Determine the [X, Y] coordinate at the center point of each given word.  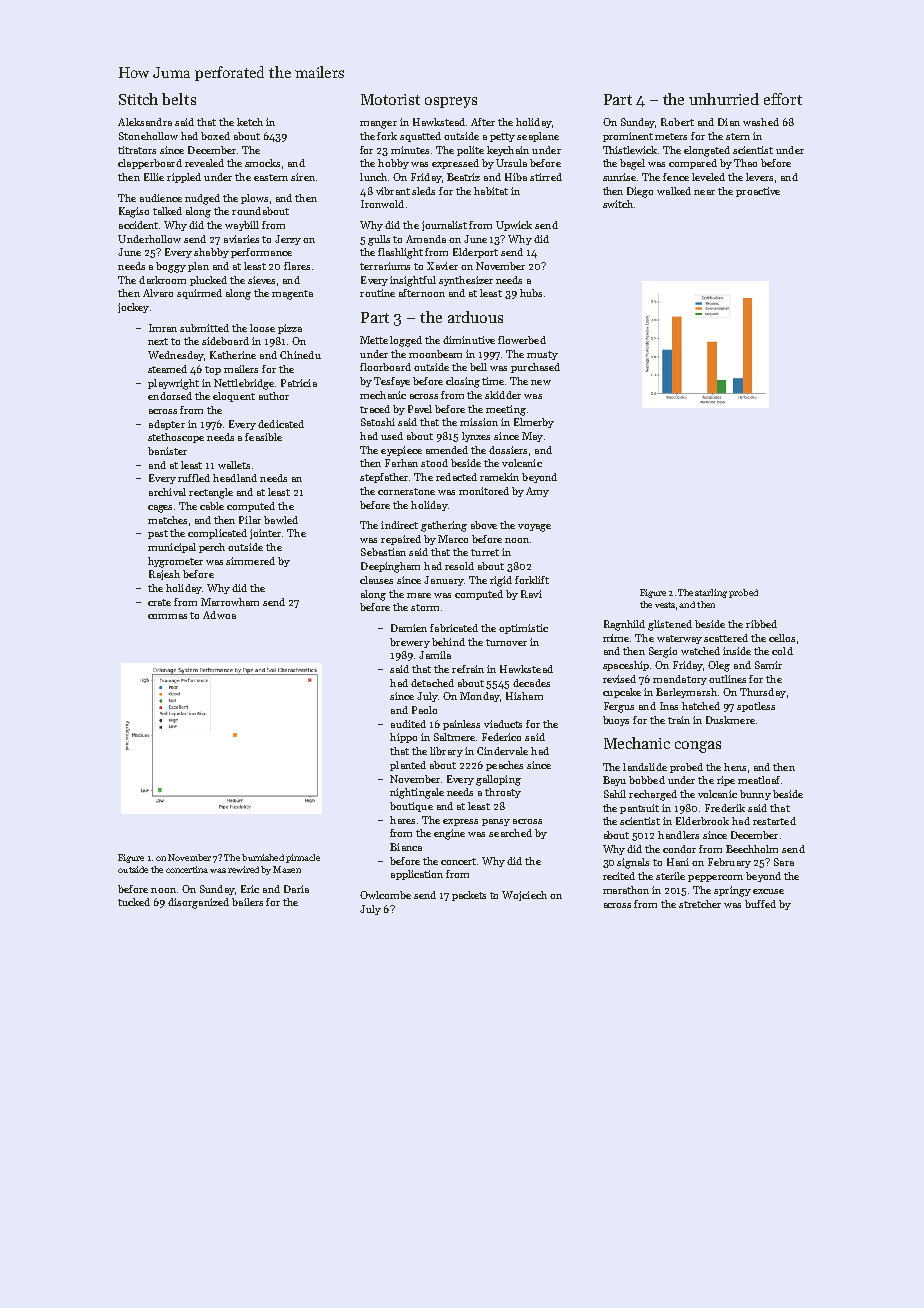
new [541, 382]
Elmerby [534, 423]
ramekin [499, 477]
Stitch [138, 99]
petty [502, 137]
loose [262, 328]
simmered [250, 561]
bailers [247, 902]
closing [463, 382]
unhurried [724, 99]
